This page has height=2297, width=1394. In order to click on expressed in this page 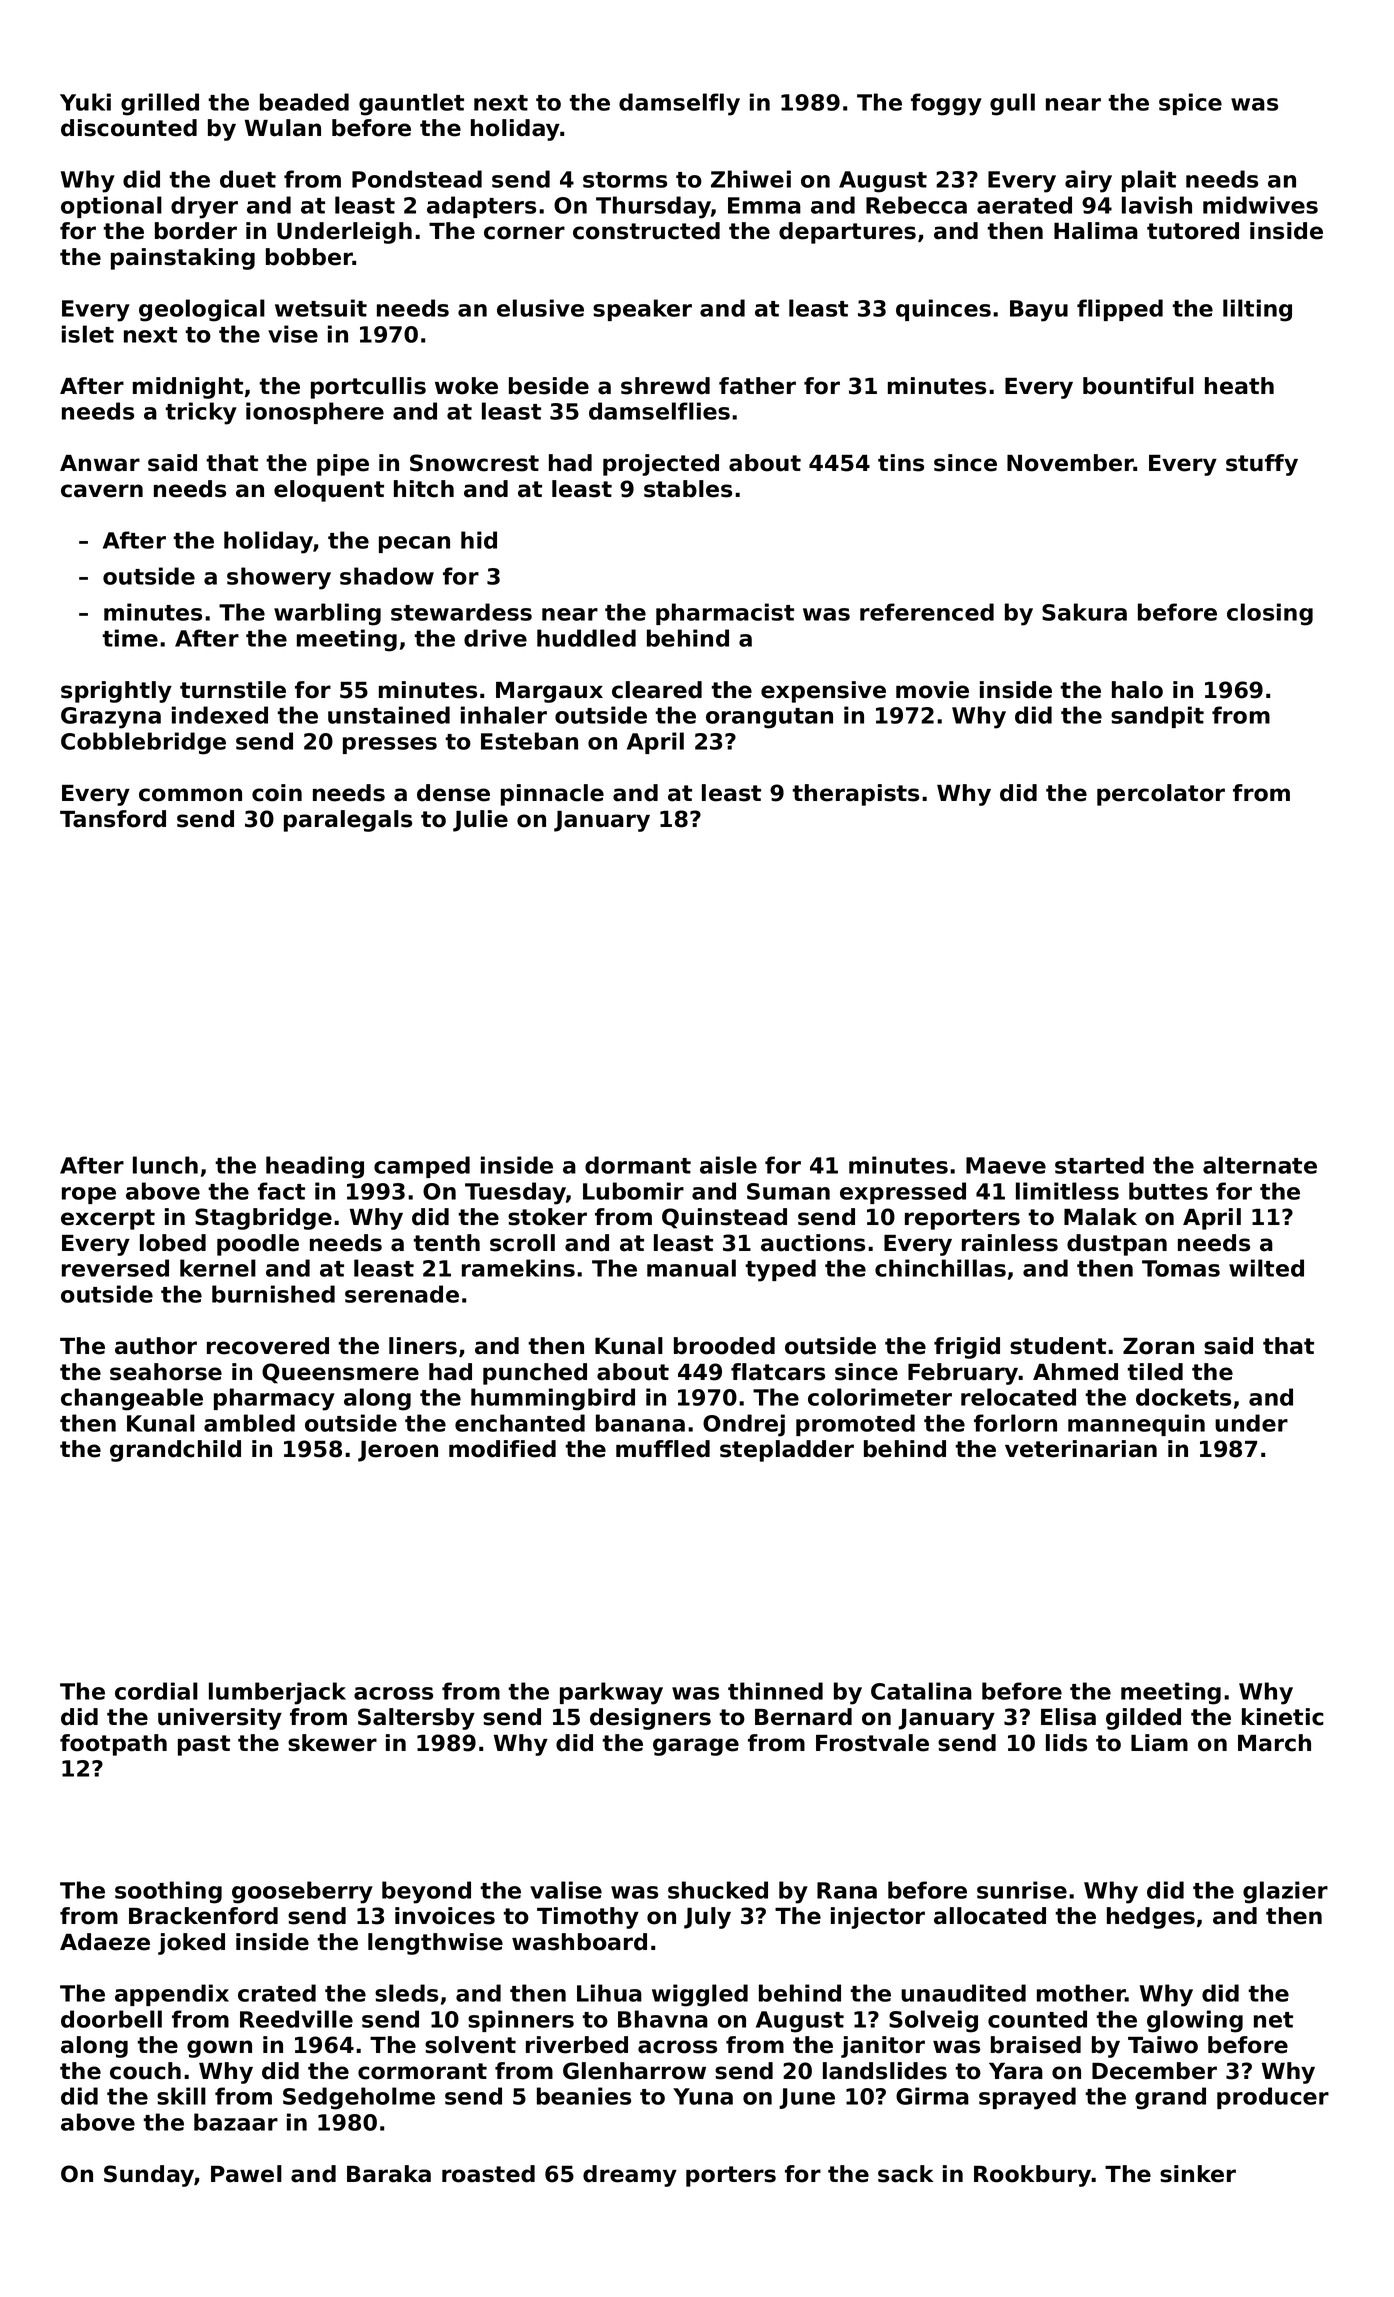, I will do `click(903, 1193)`.
